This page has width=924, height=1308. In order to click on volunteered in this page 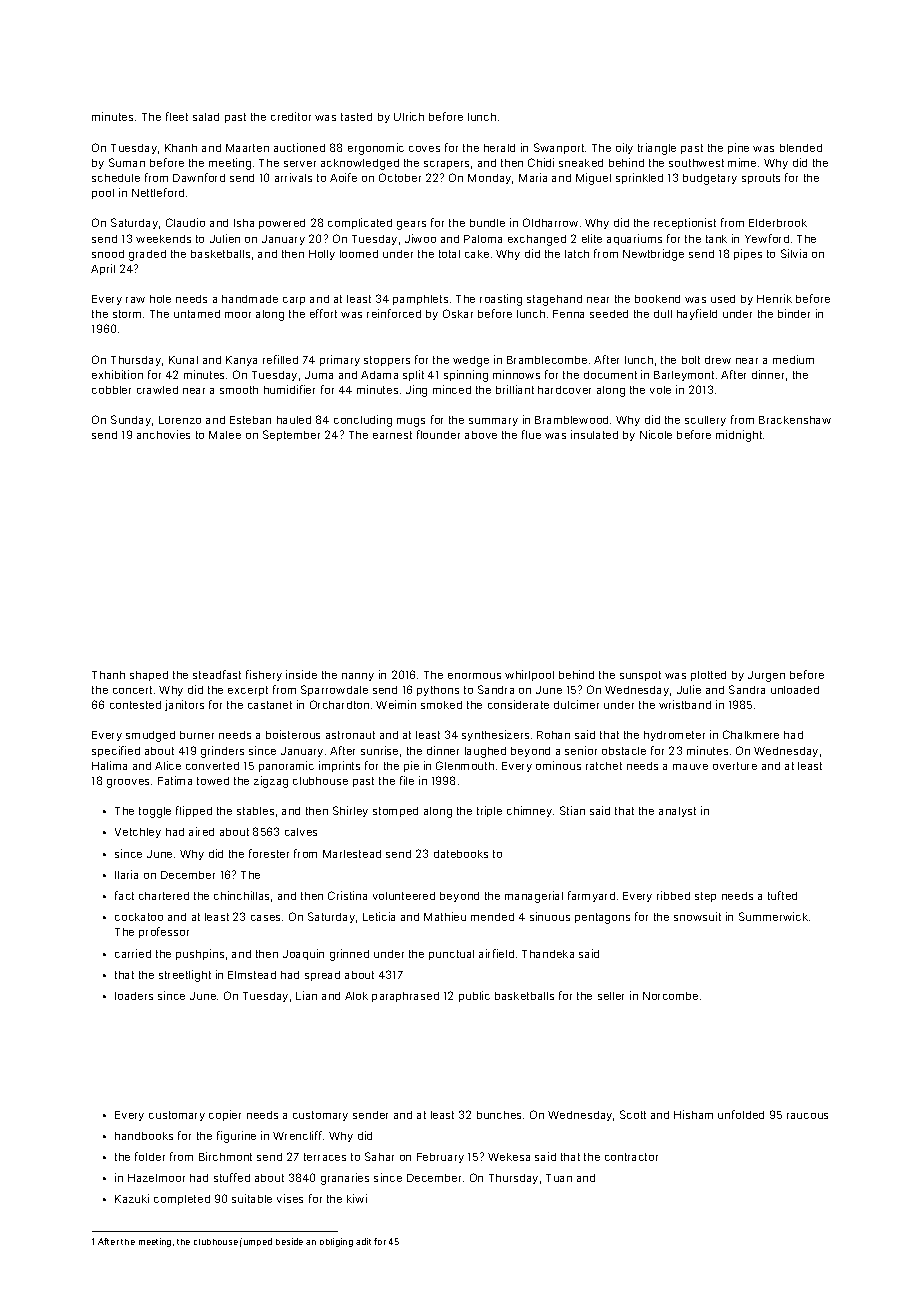, I will do `click(404, 896)`.
